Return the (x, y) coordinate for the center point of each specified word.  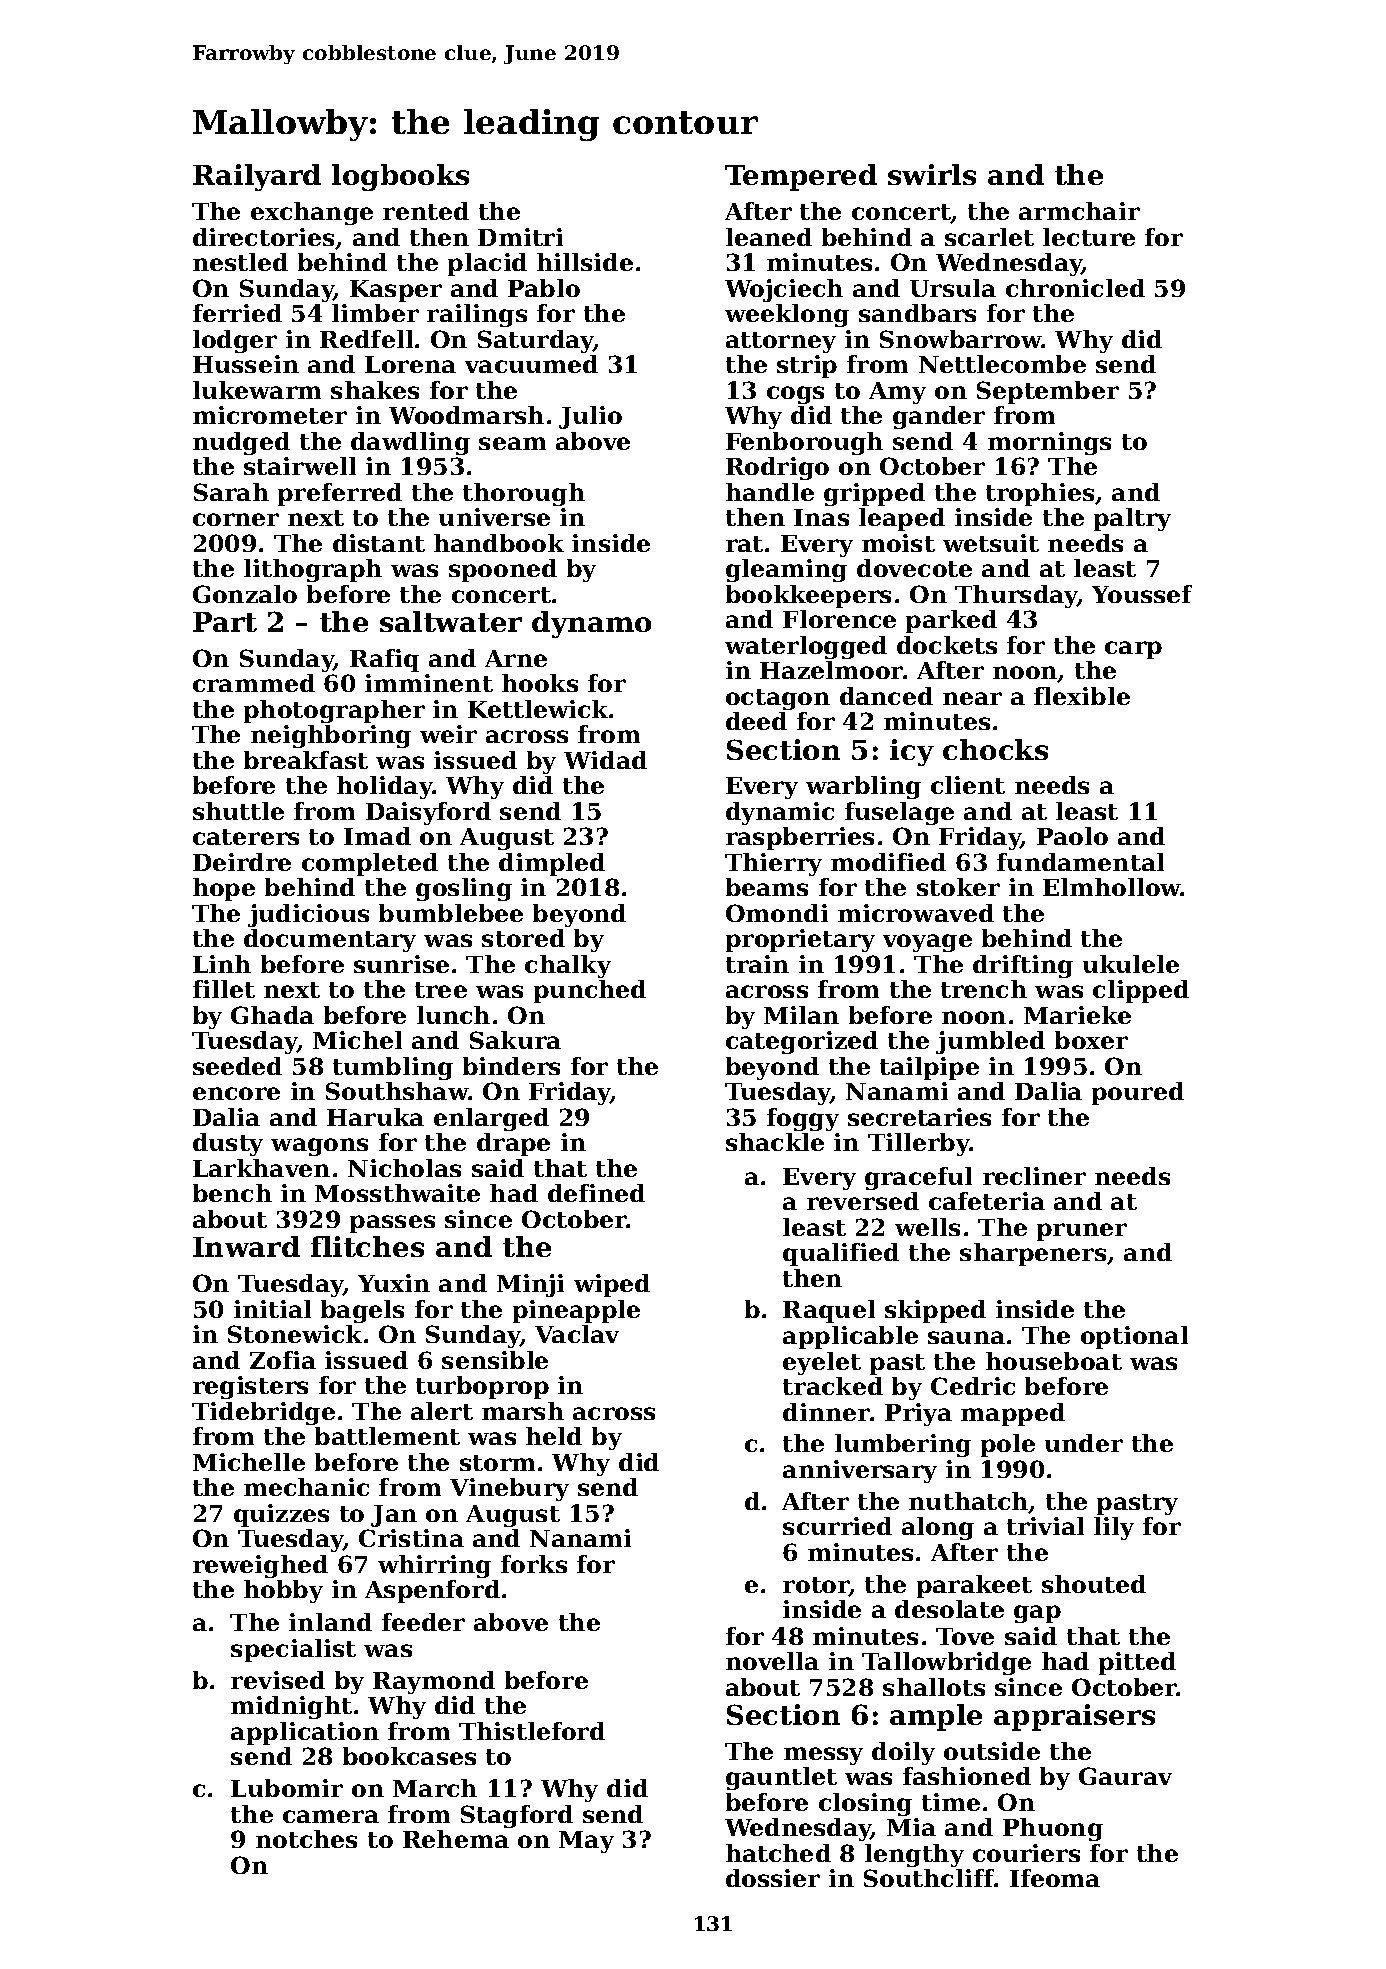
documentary (330, 940)
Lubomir (287, 1788)
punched (590, 991)
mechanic (306, 1487)
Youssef (1142, 594)
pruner (1082, 1232)
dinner (826, 1412)
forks (534, 1564)
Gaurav (1125, 1776)
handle (770, 492)
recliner (1034, 1176)
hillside (585, 262)
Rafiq (384, 660)
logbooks (400, 177)
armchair (1079, 211)
